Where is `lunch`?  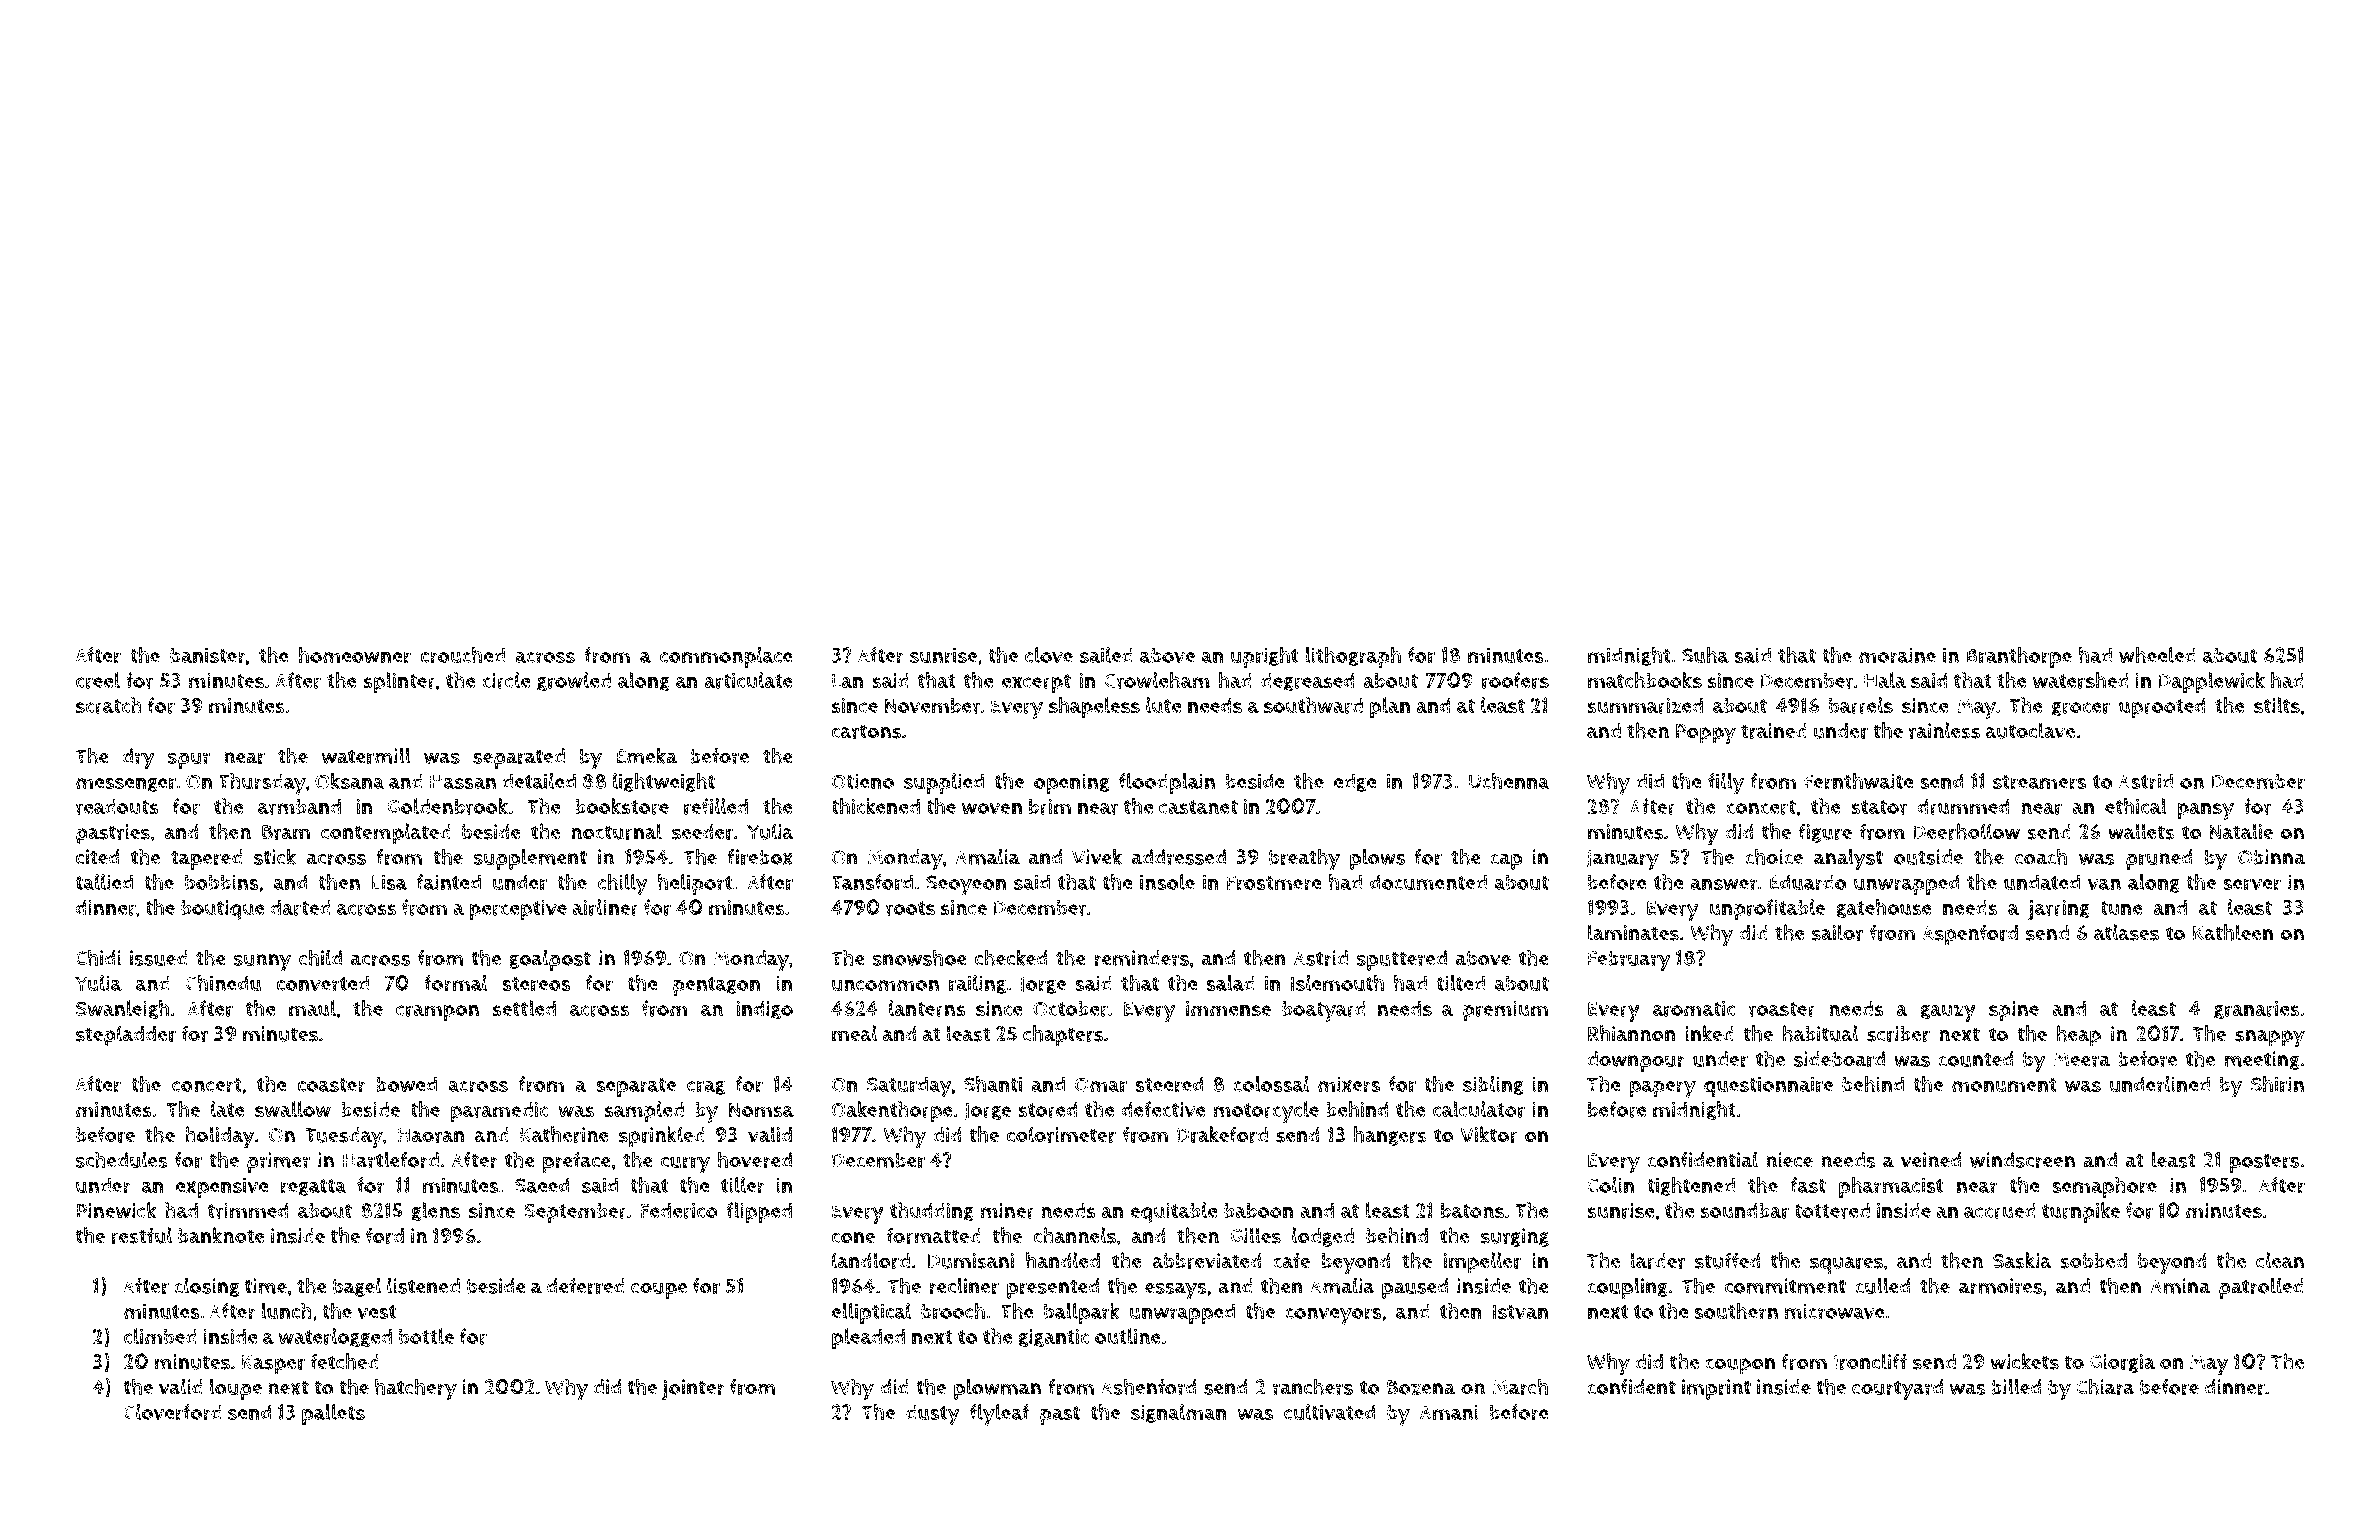
lunch is located at coordinates (286, 1311).
